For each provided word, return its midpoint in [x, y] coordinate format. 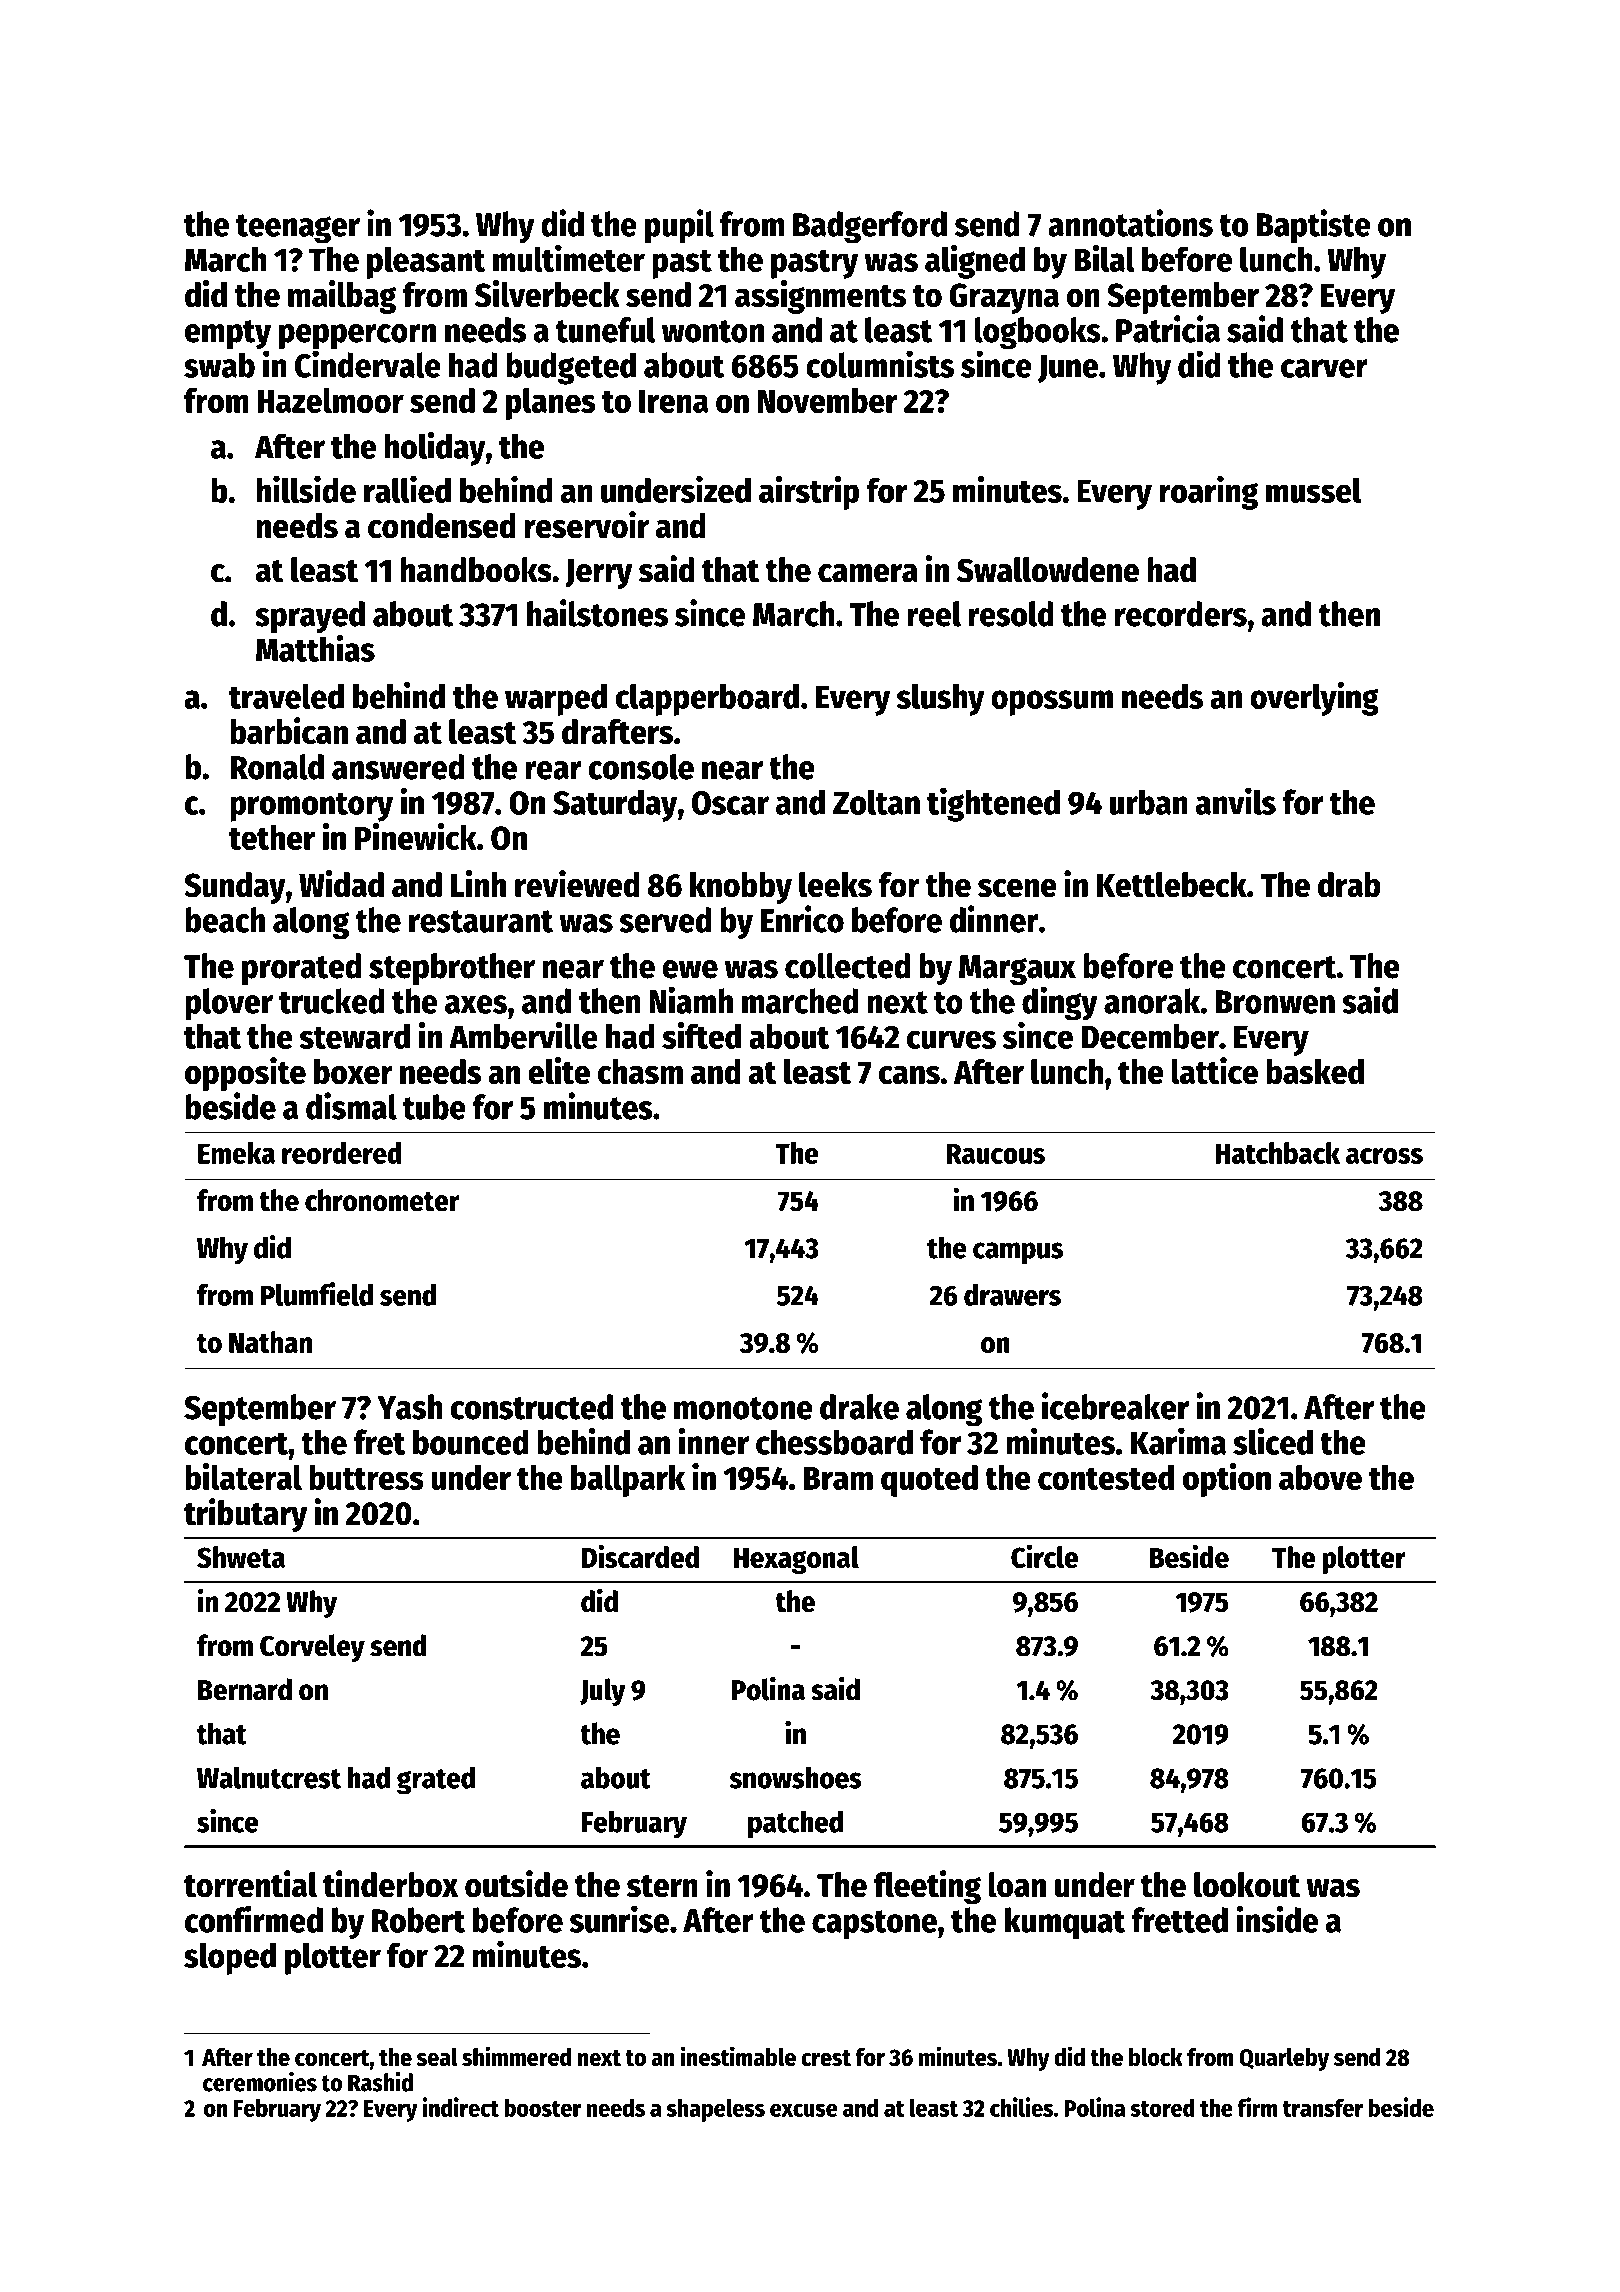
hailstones [597, 613]
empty [228, 335]
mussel [1313, 490]
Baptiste [1314, 226]
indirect [461, 2107]
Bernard [245, 1689]
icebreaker [1115, 1406]
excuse [804, 2110]
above [1320, 1477]
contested [1106, 1477]
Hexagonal [796, 1560]
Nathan [270, 1342]
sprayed [310, 617]
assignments [820, 297]
